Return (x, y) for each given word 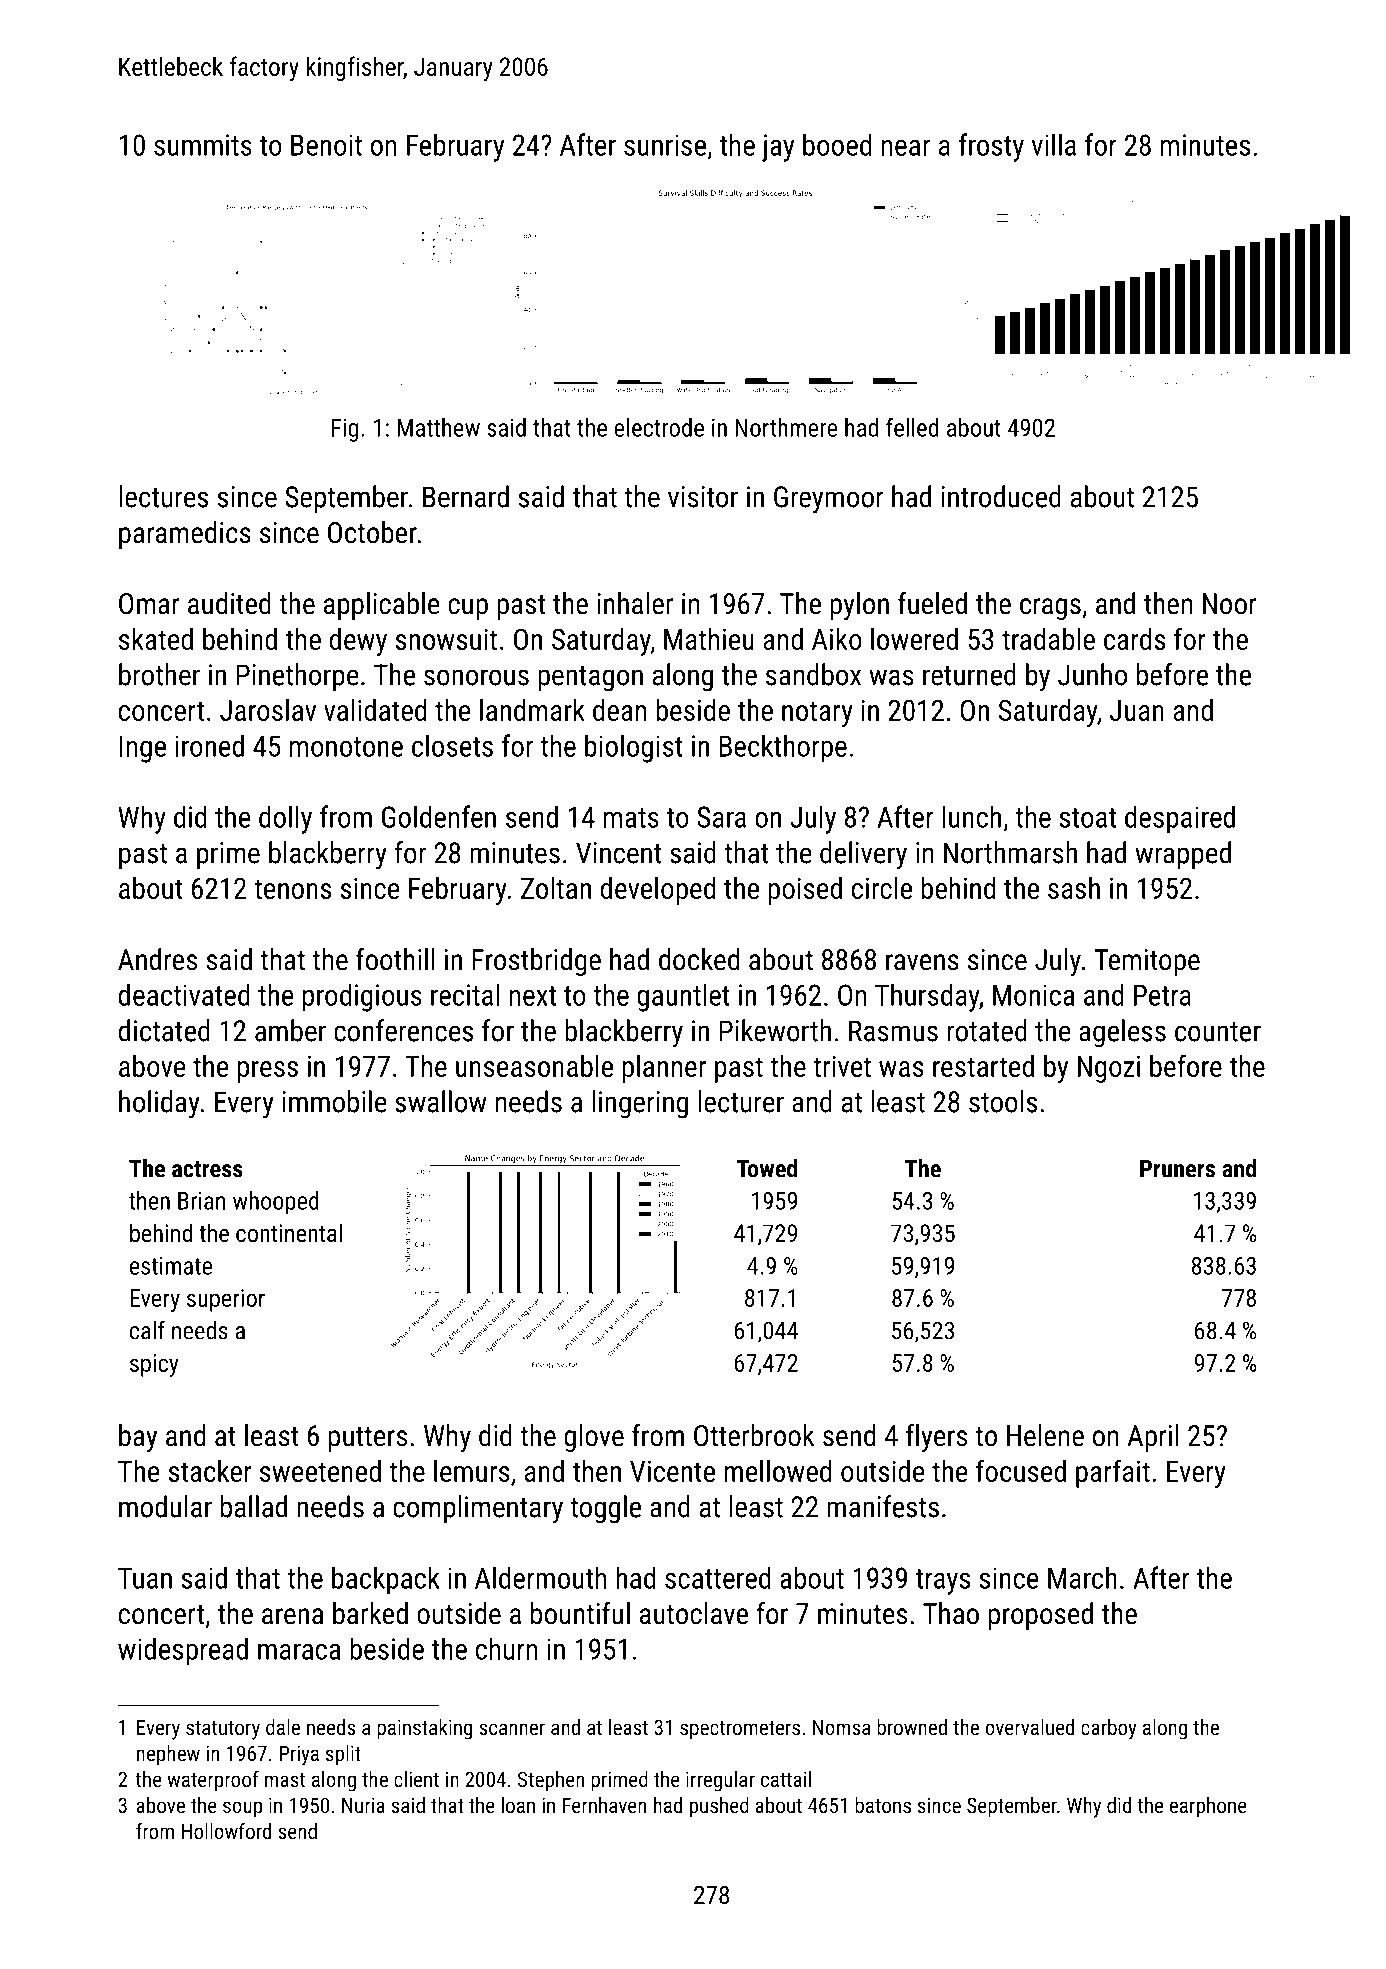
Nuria (363, 1805)
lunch (971, 816)
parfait (1113, 1473)
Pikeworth (775, 1030)
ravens (922, 962)
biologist (634, 748)
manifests (883, 1506)
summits (203, 145)
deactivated (184, 994)
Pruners (1177, 1169)
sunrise (665, 145)
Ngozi (1109, 1069)
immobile (334, 1101)
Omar (149, 604)
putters (368, 1439)
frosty (991, 147)
